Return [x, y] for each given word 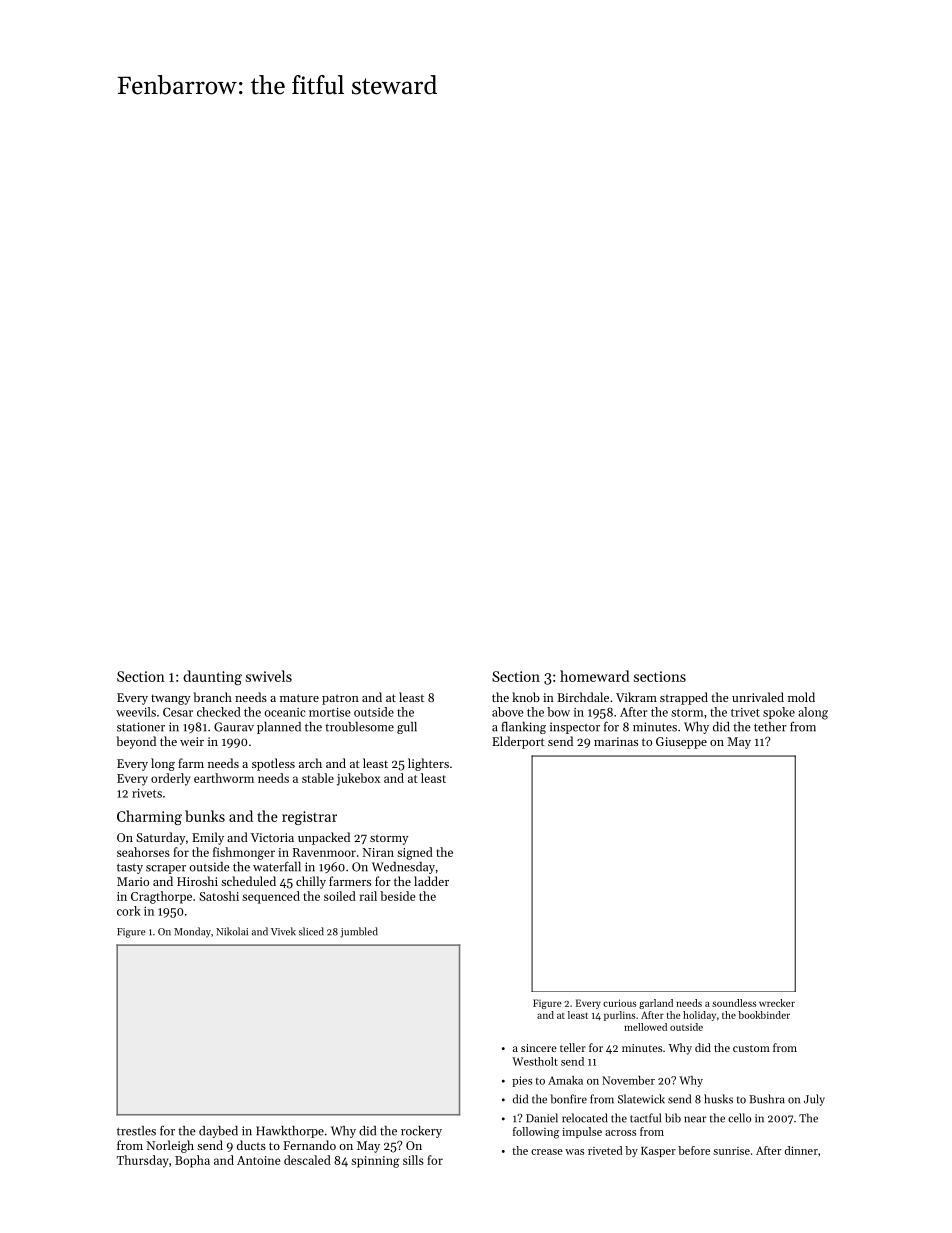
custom [751, 1048]
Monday [192, 932]
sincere [539, 1048]
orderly [170, 779]
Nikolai [232, 931]
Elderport [518, 742]
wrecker [777, 1003]
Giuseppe [681, 743]
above [508, 712]
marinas [616, 741]
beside [397, 896]
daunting [212, 677]
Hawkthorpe [290, 1132]
